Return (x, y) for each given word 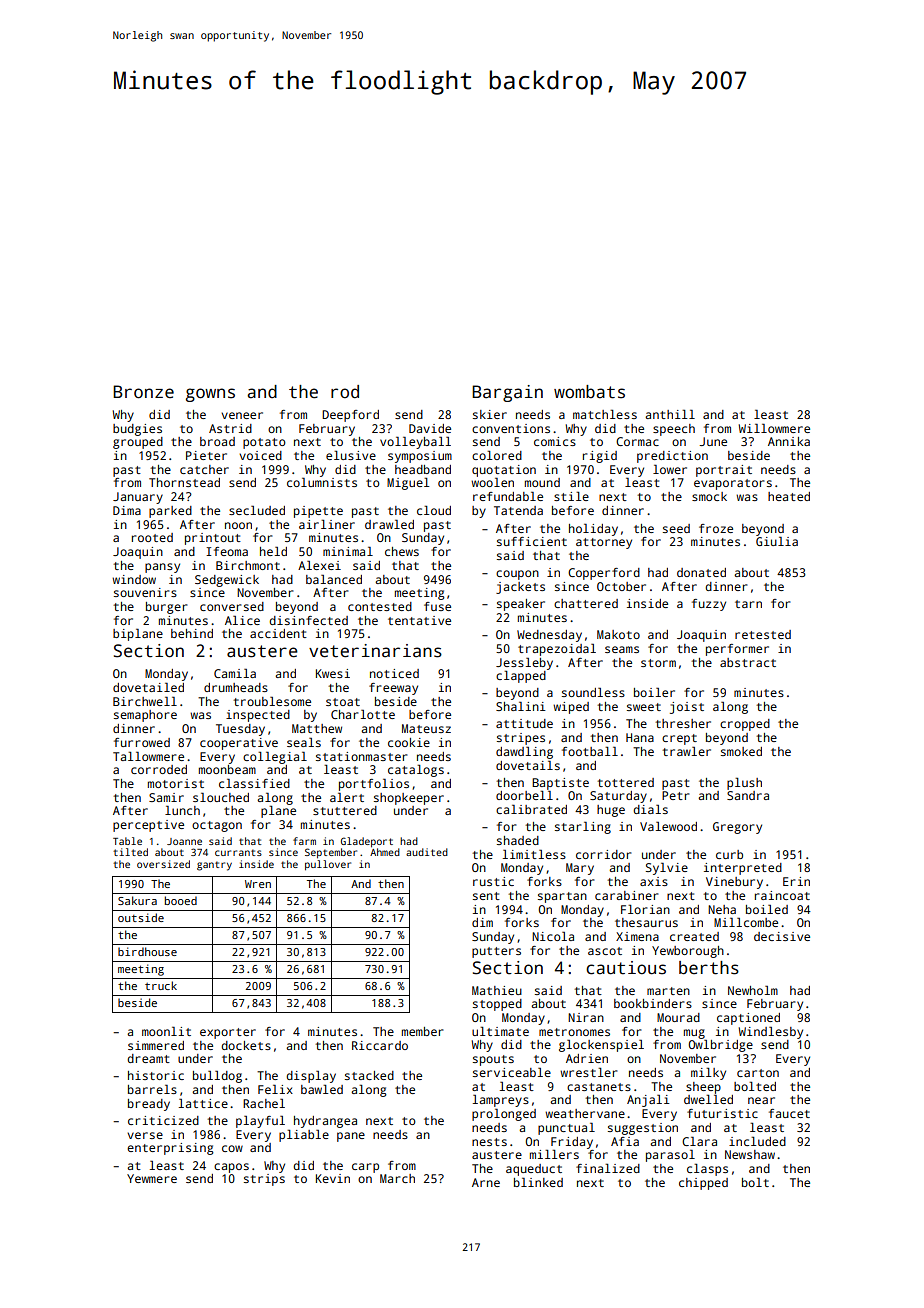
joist (687, 708)
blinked (538, 1182)
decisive (782, 936)
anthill (670, 414)
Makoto (618, 634)
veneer (242, 415)
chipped (703, 1184)
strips (264, 1180)
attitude (524, 723)
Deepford (350, 416)
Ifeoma (227, 551)
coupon (517, 575)
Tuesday (240, 730)
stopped (497, 1005)
